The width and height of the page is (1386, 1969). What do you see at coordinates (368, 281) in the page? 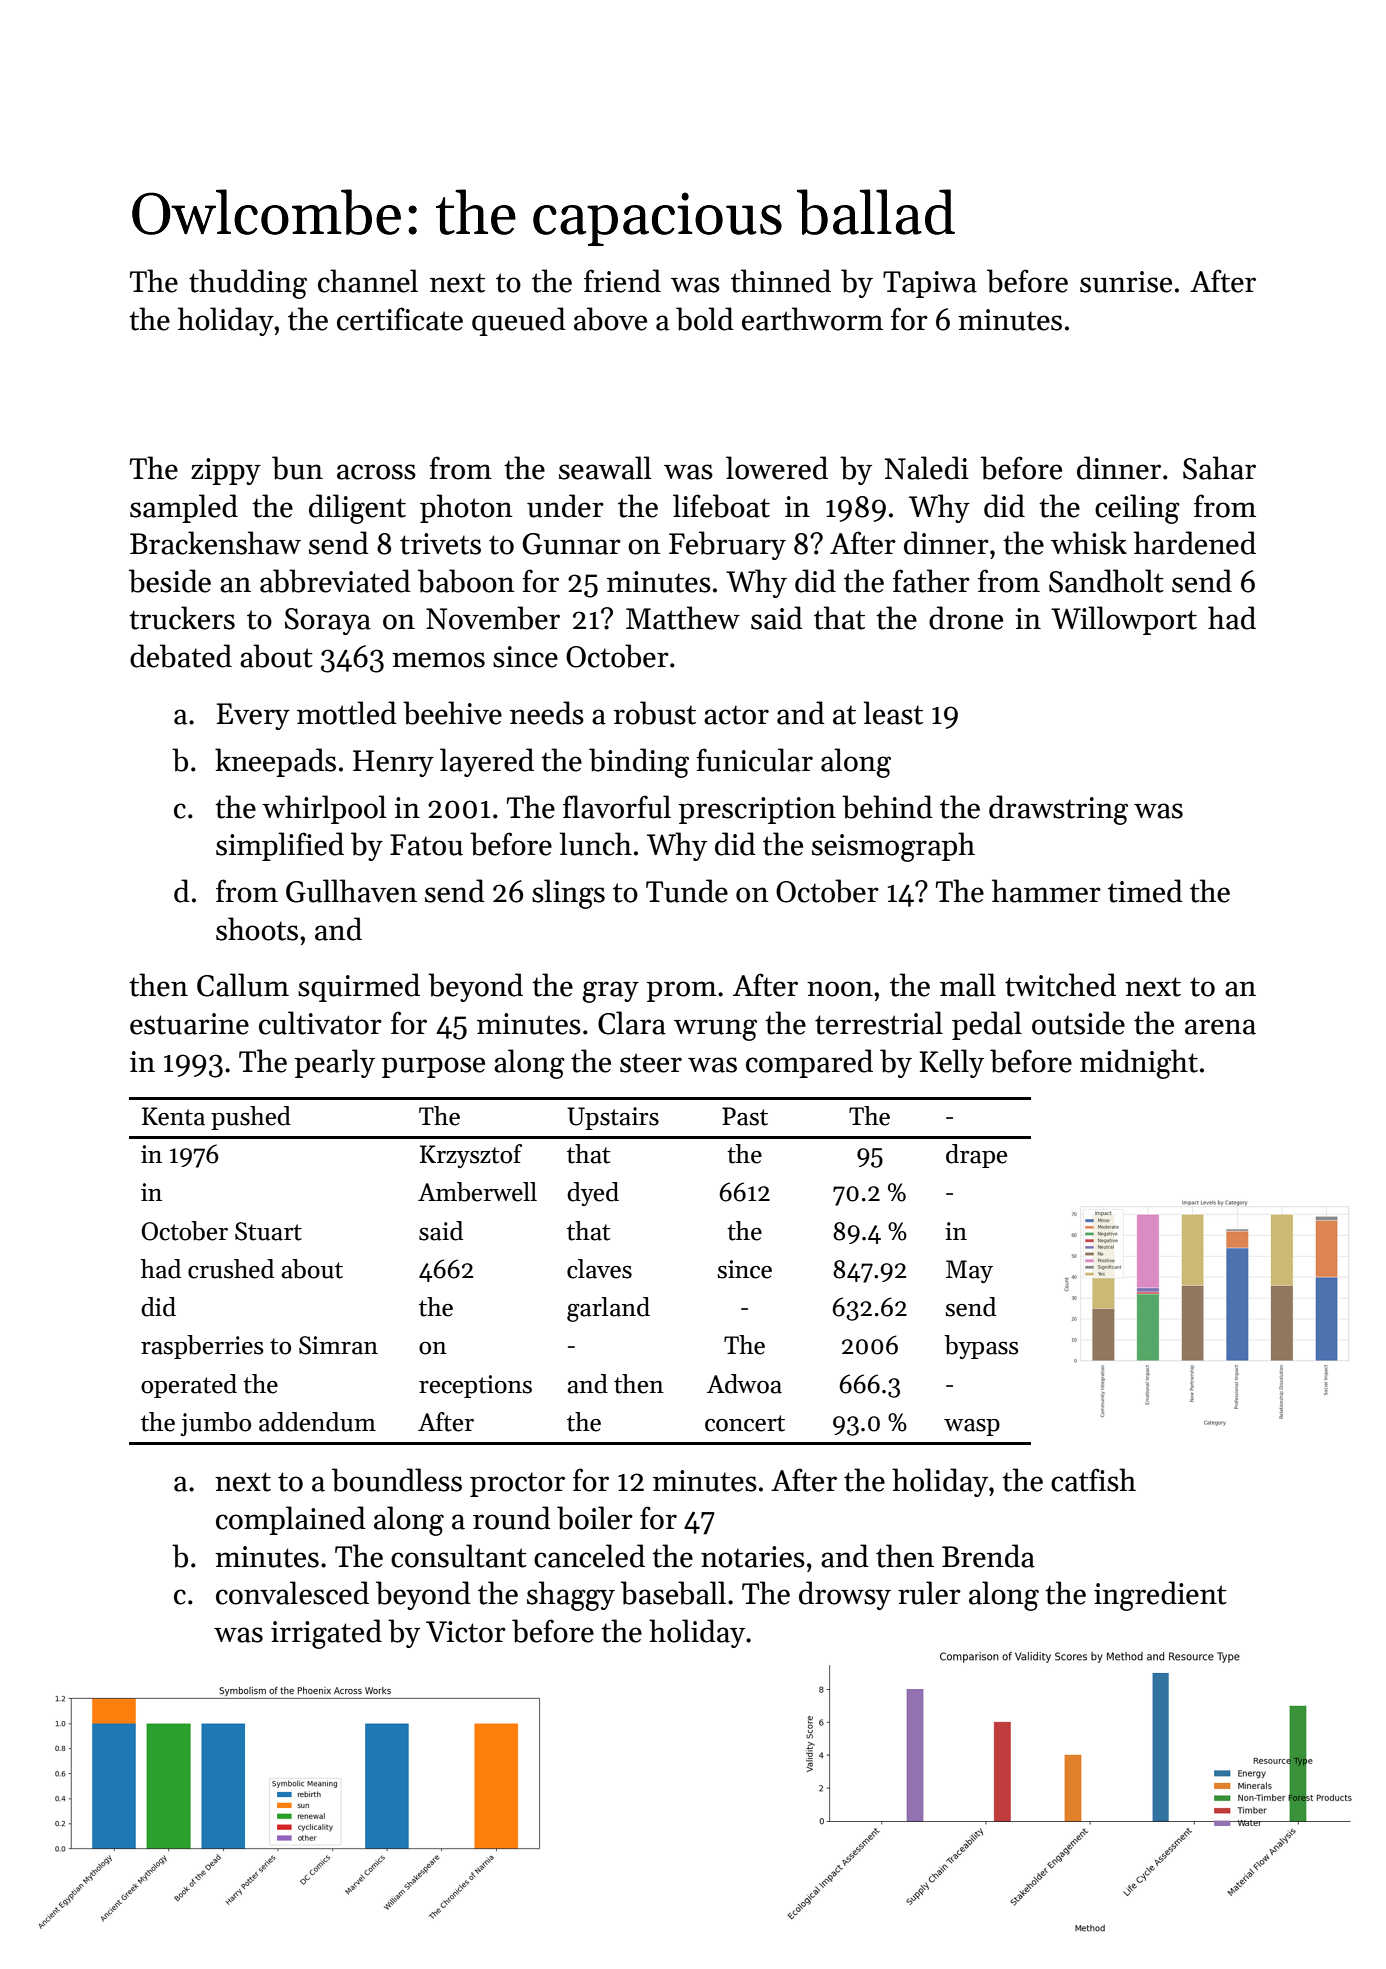
I see `channel` at bounding box center [368, 281].
